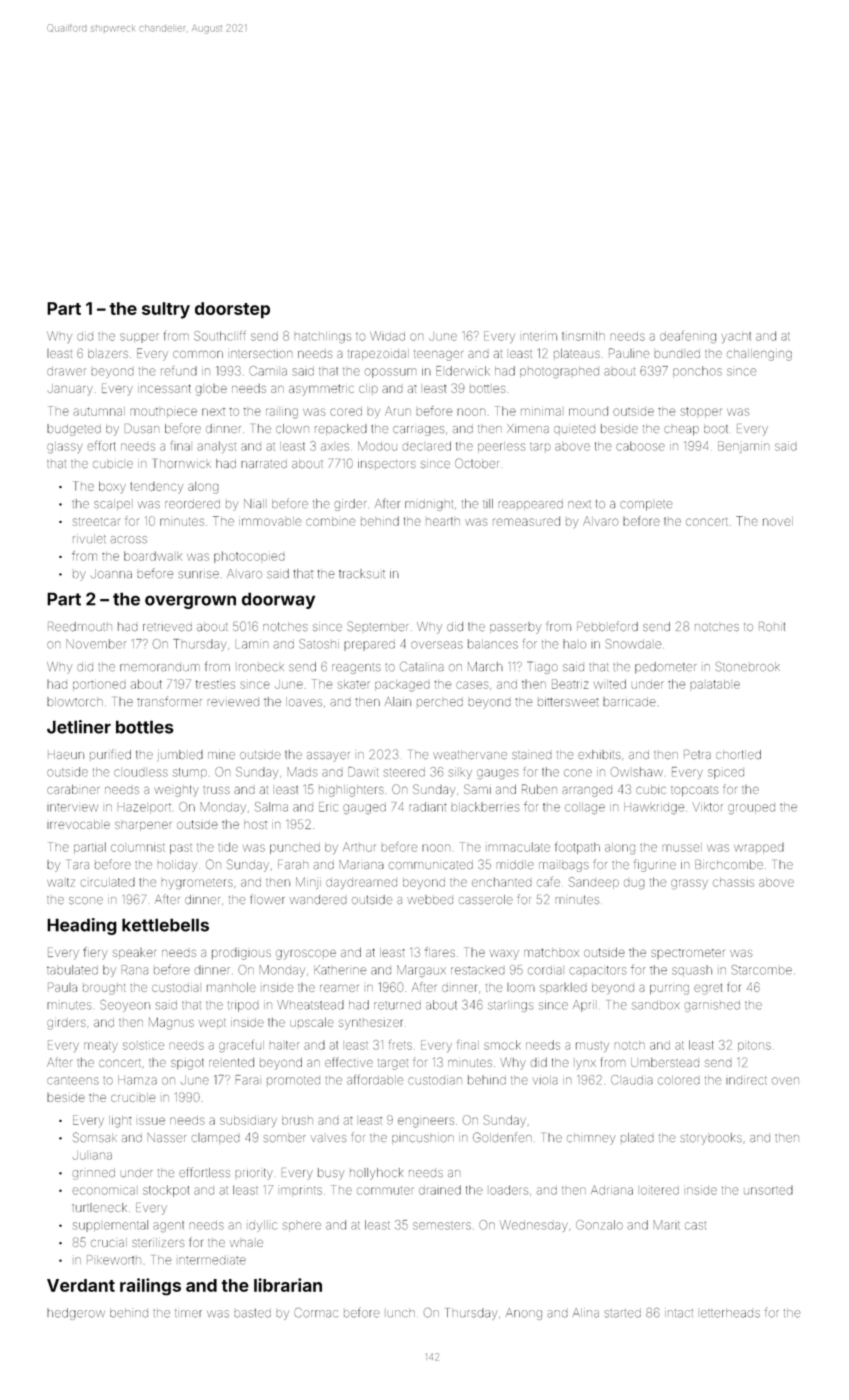 This document has width=849, height=1400. What do you see at coordinates (164, 388) in the document?
I see `incessant` at bounding box center [164, 388].
